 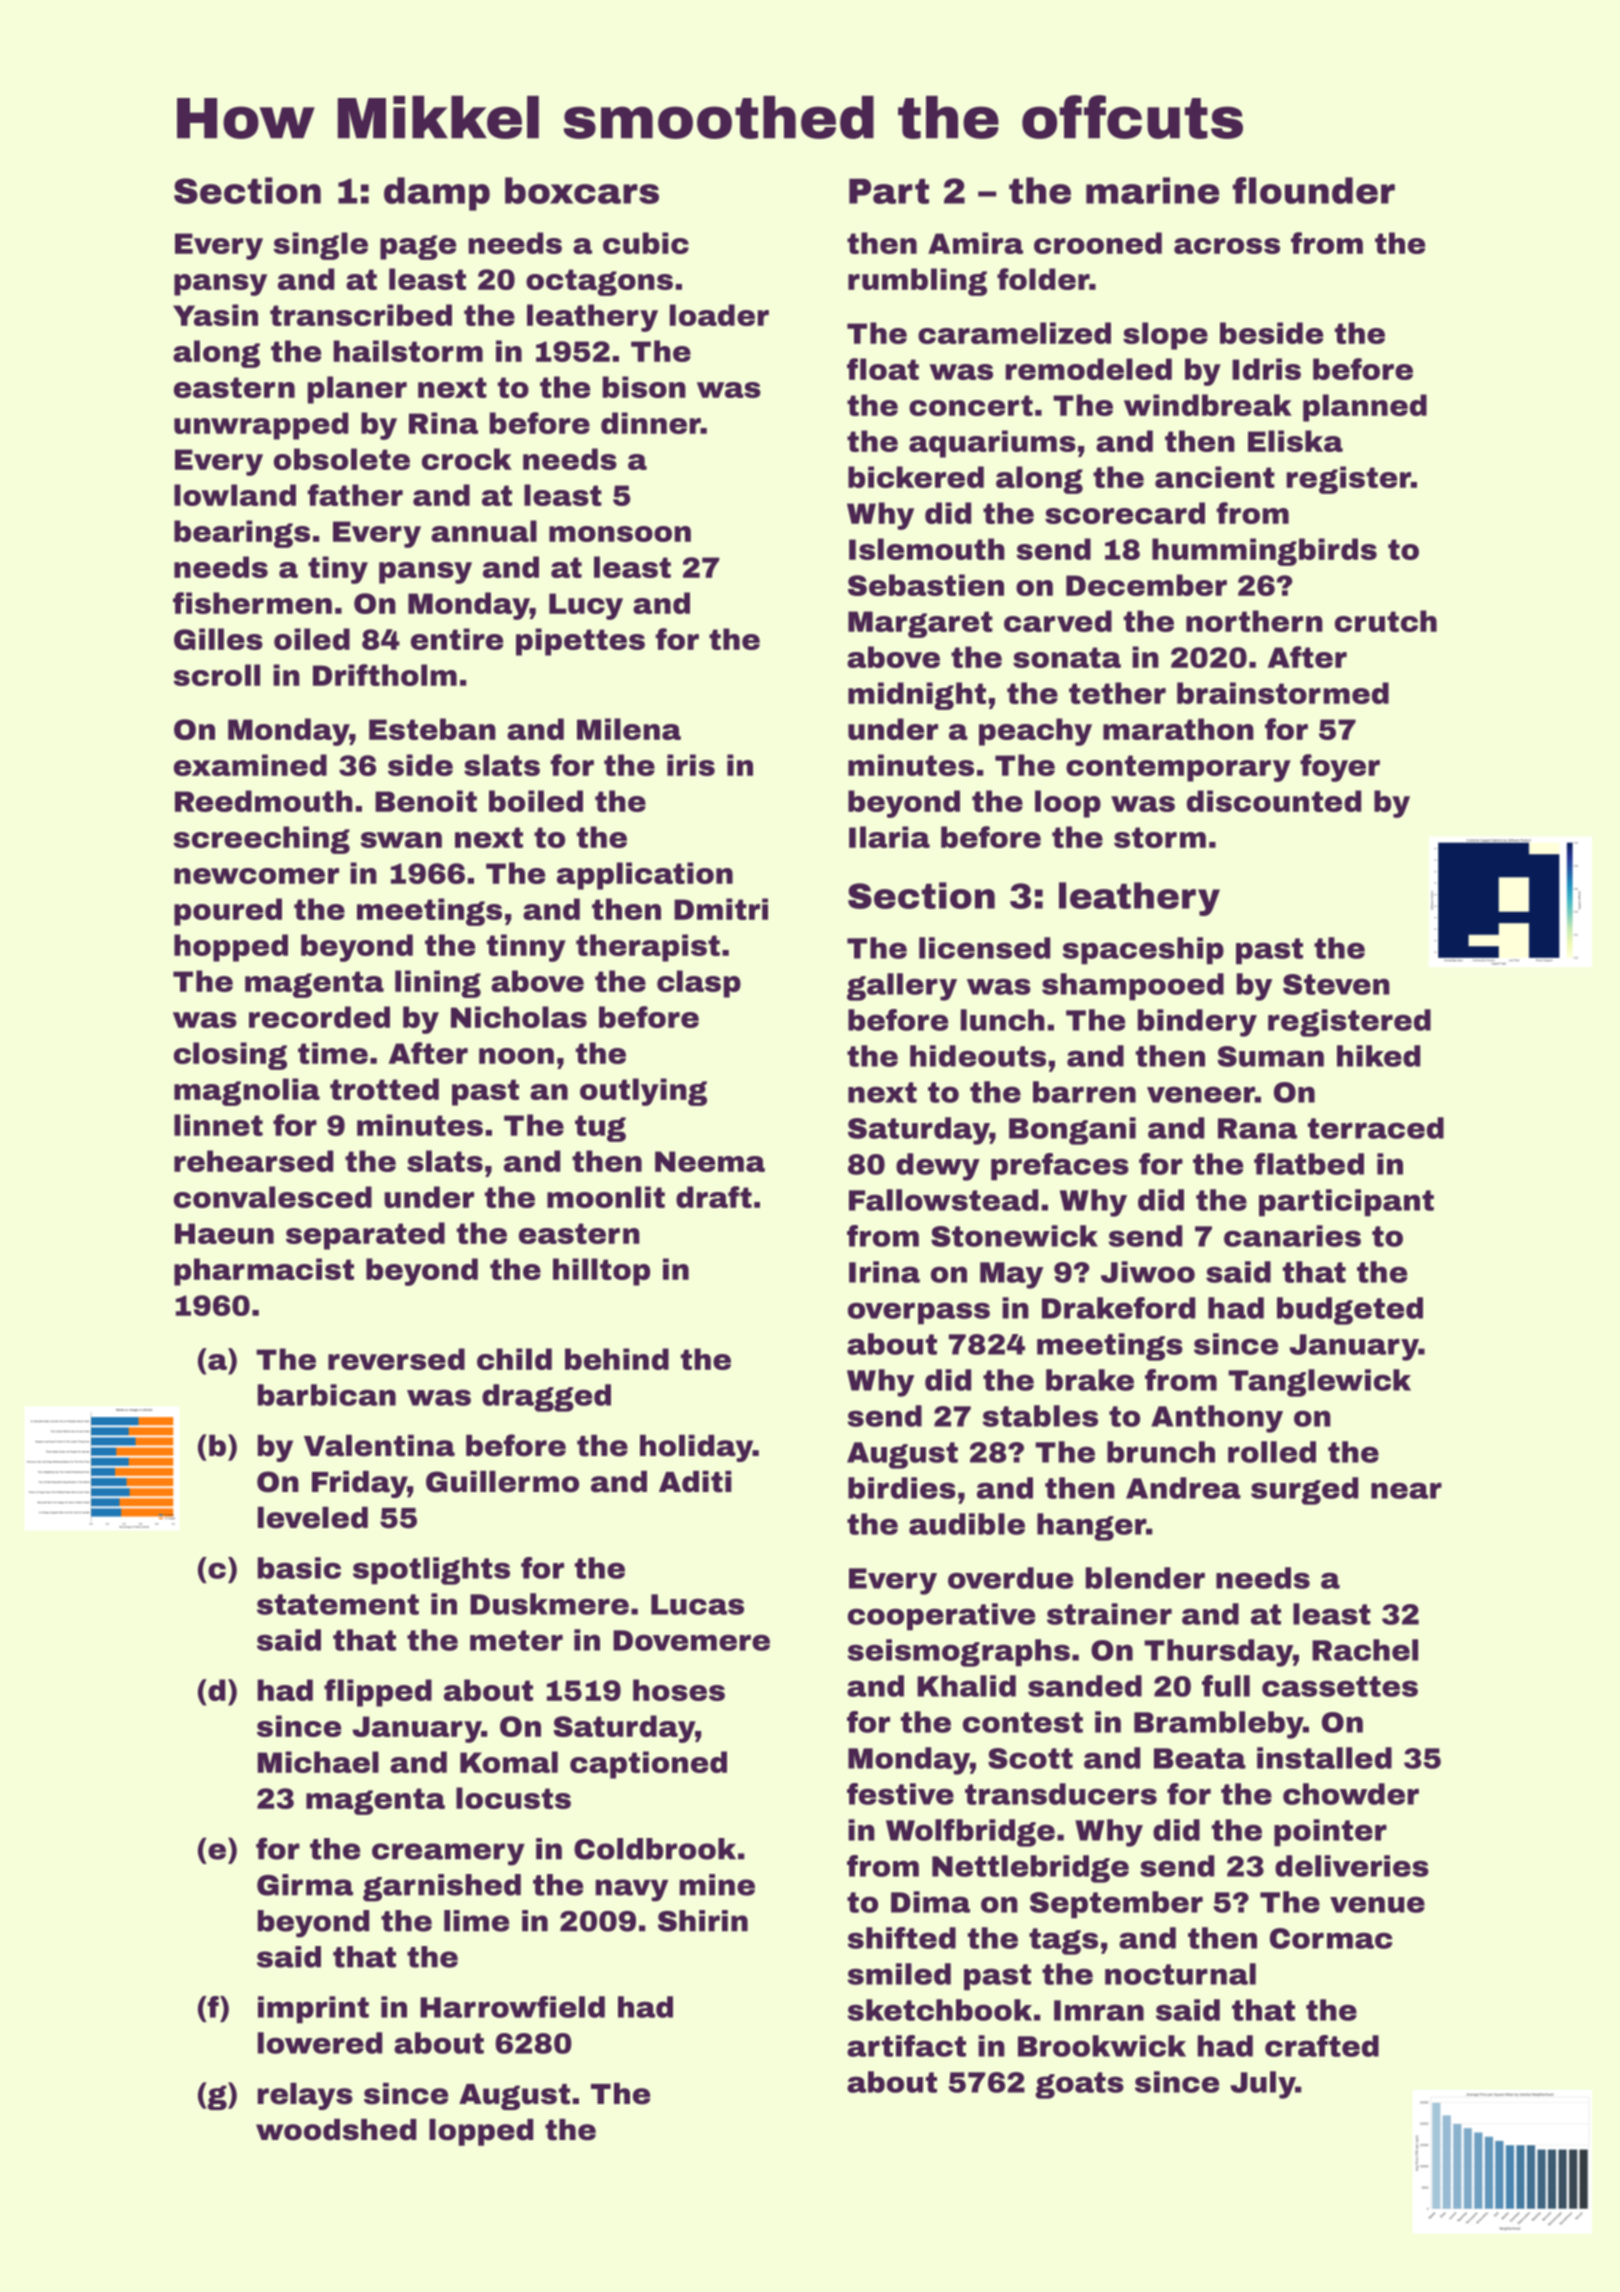 What do you see at coordinates (1161, 1452) in the page?
I see `brunch` at bounding box center [1161, 1452].
